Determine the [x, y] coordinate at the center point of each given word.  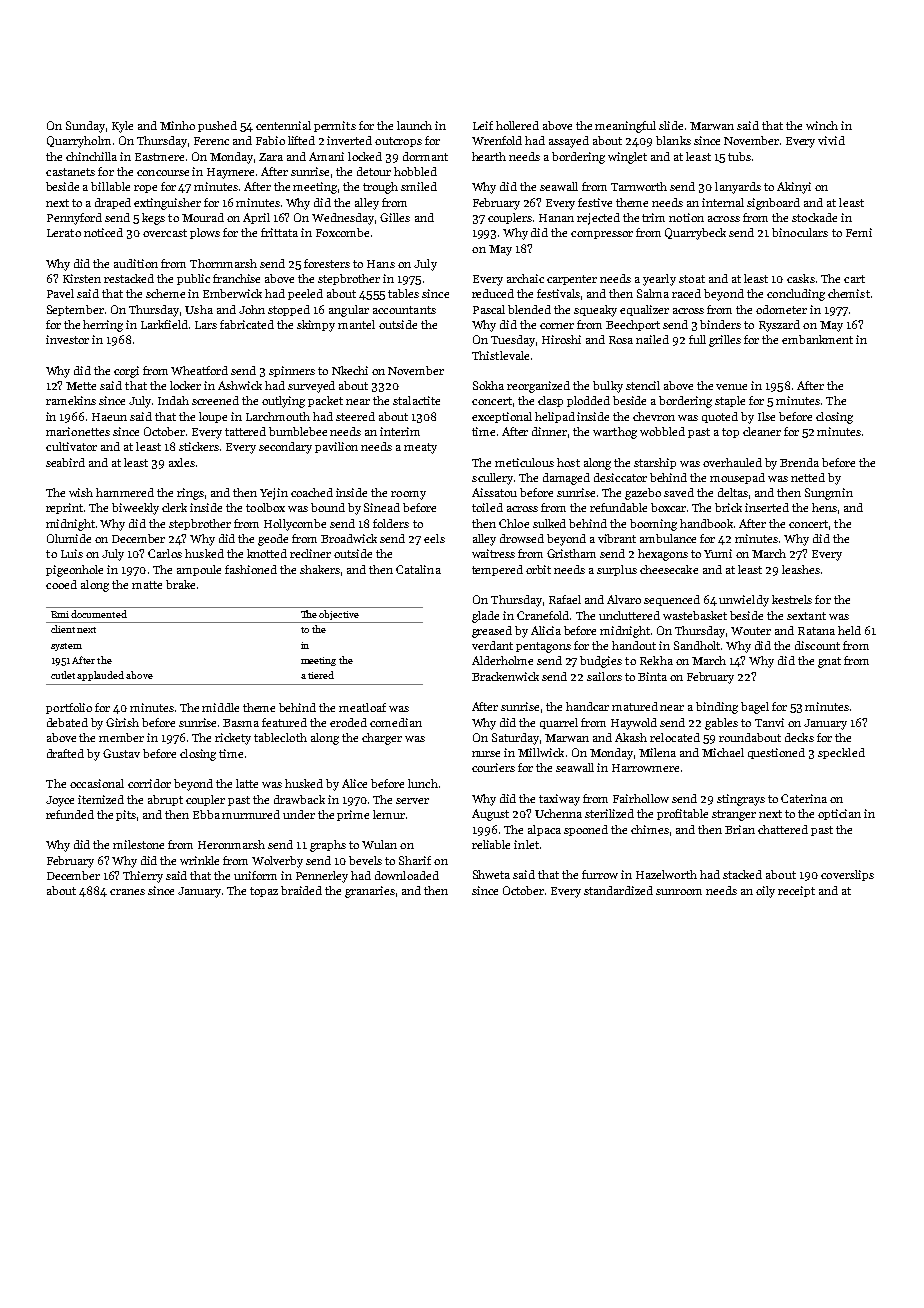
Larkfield [164, 324]
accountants [404, 310]
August [490, 815]
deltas [733, 492]
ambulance [668, 538]
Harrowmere [645, 768]
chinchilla [91, 156]
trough [380, 188]
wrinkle [199, 860]
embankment [817, 339]
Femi [859, 232]
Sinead [382, 507]
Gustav [121, 753]
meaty [420, 448]
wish [81, 492]
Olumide [69, 538]
